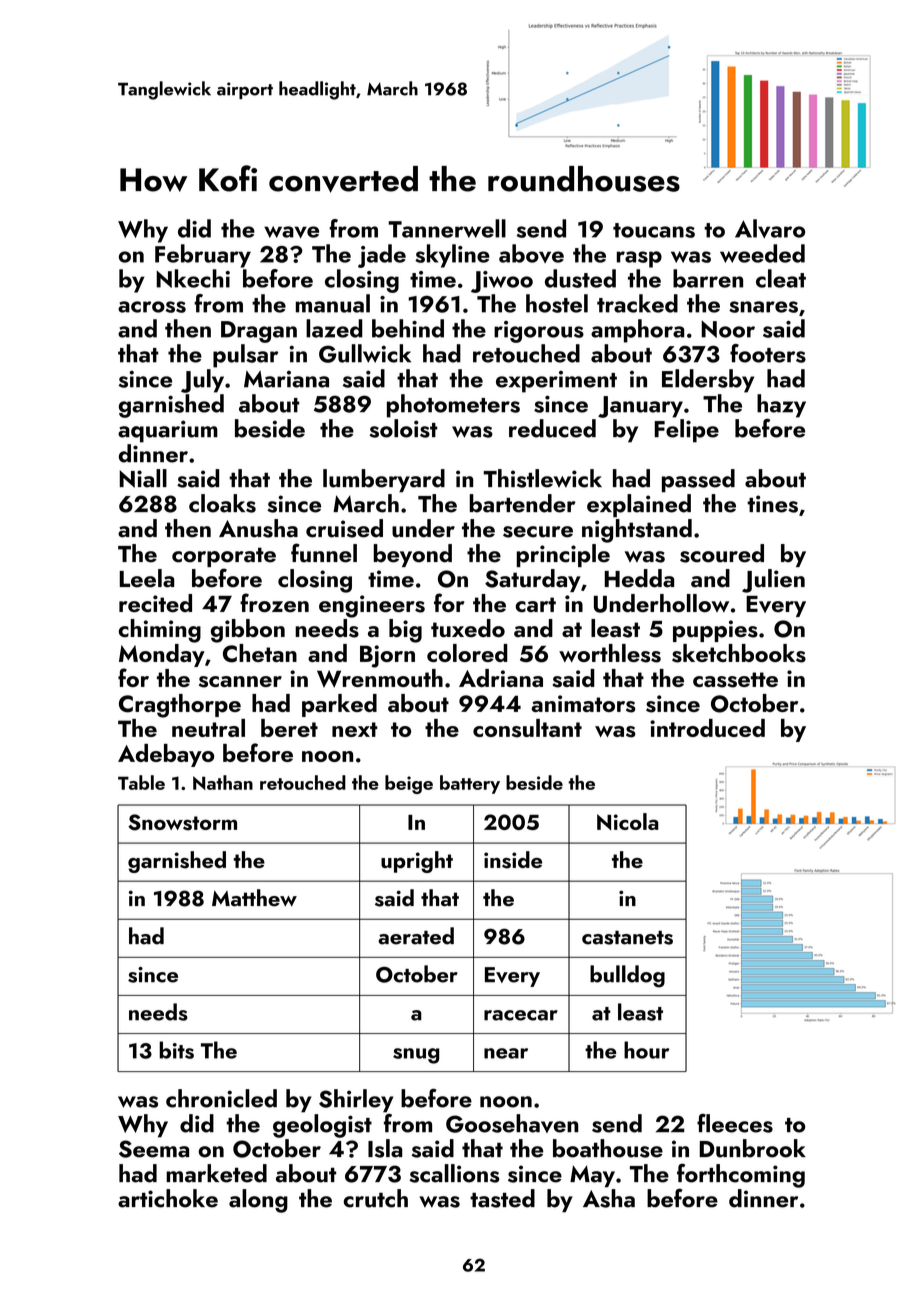 The width and height of the screenshot is (924, 1311). What do you see at coordinates (563, 555) in the screenshot?
I see `principle` at bounding box center [563, 555].
